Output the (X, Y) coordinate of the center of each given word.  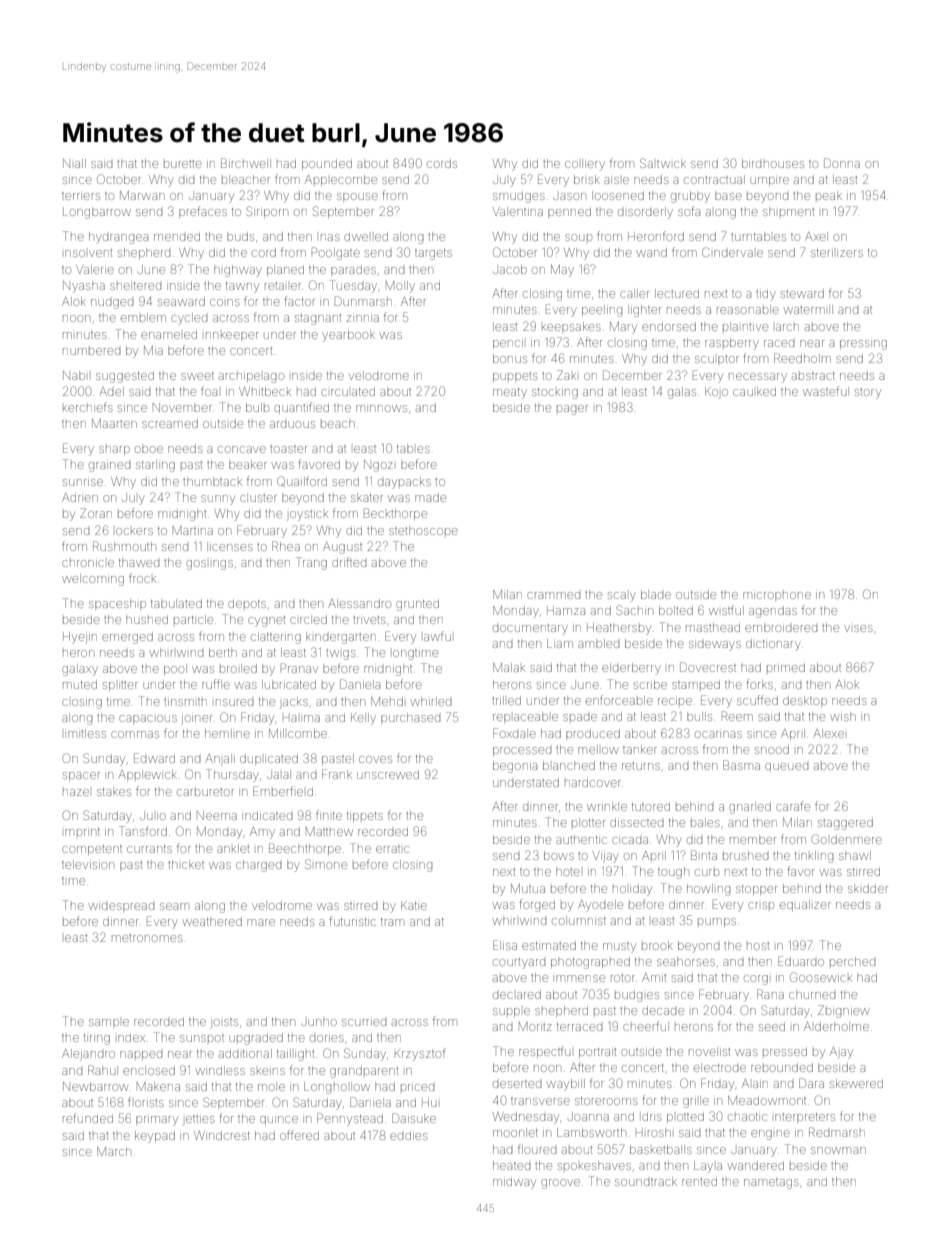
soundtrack (646, 1181)
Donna (842, 163)
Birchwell (246, 163)
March (114, 1151)
